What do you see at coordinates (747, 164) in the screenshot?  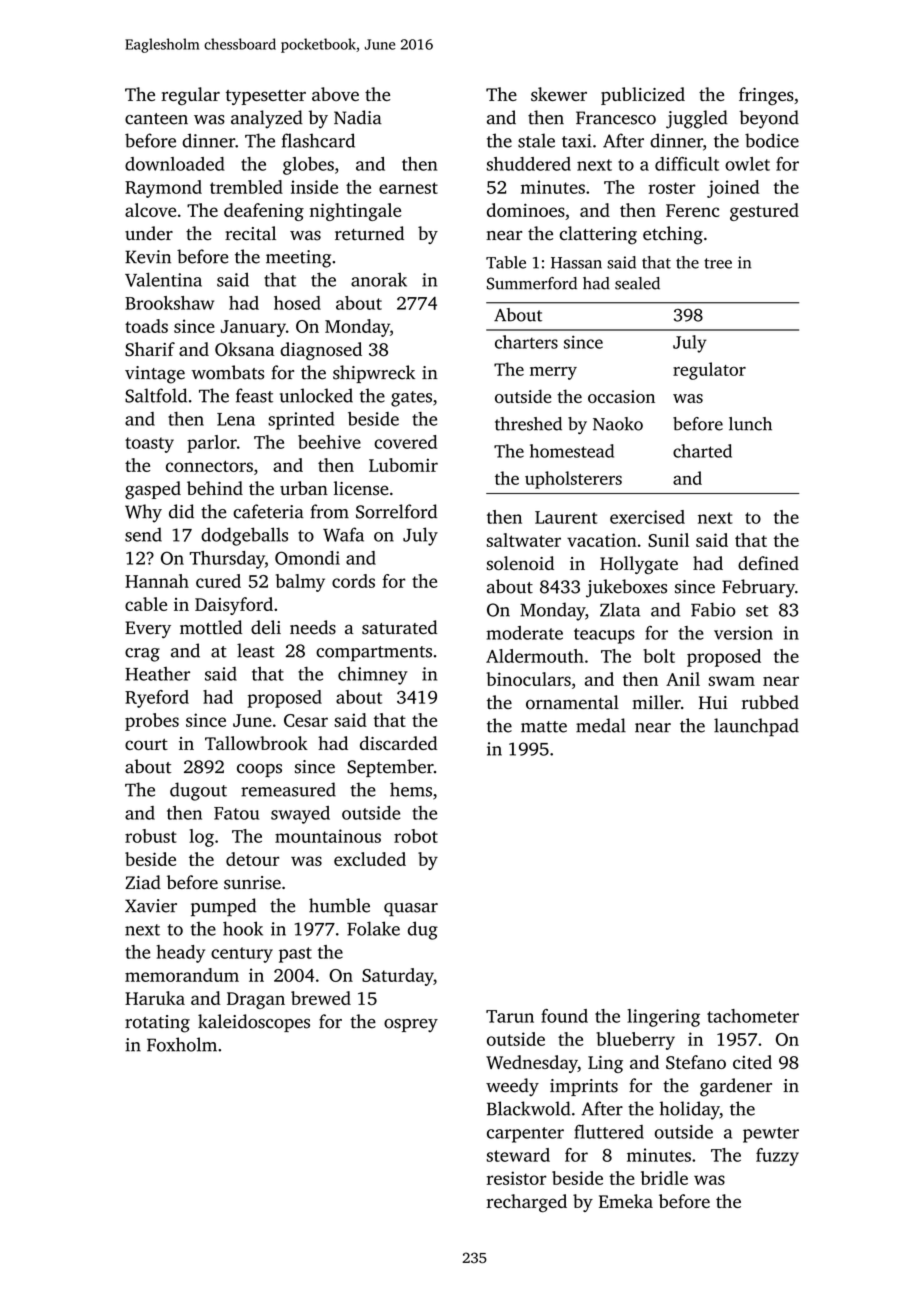 I see `owlet` at bounding box center [747, 164].
